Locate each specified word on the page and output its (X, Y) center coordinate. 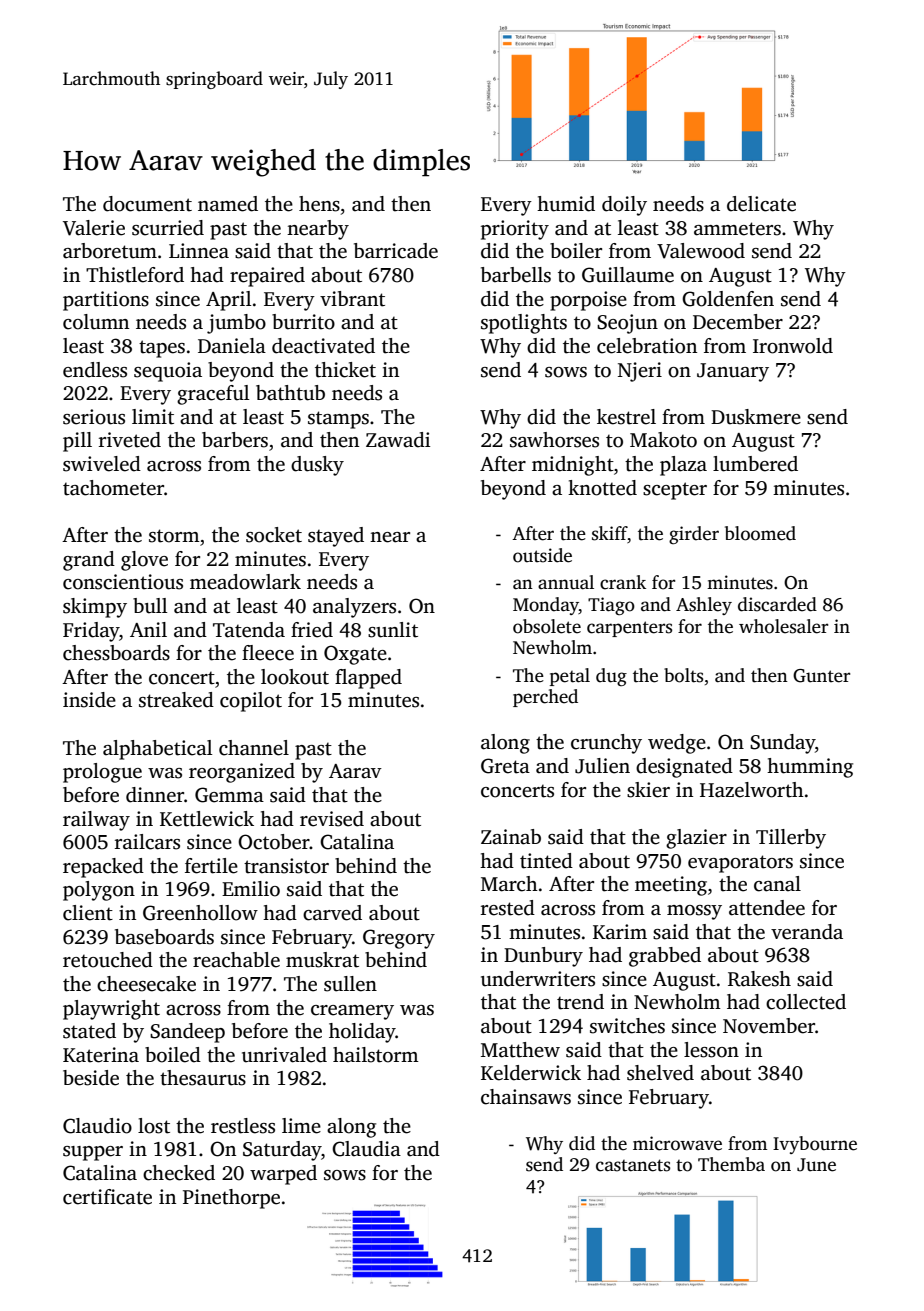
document (147, 204)
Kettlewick (207, 819)
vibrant (352, 299)
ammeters (737, 229)
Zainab (511, 837)
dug (611, 677)
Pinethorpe (231, 1199)
